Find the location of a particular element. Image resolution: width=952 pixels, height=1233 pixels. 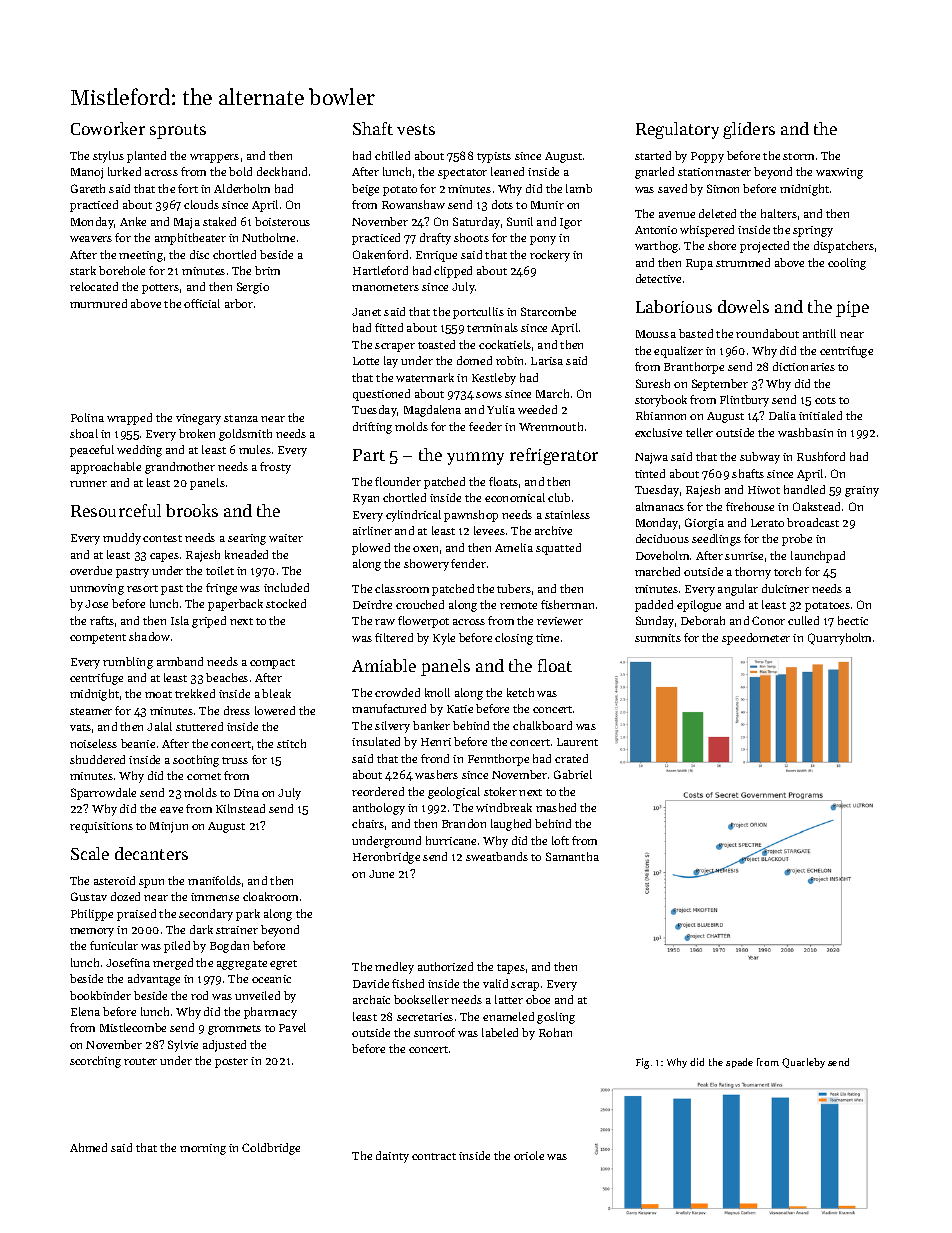

morning is located at coordinates (203, 1149).
